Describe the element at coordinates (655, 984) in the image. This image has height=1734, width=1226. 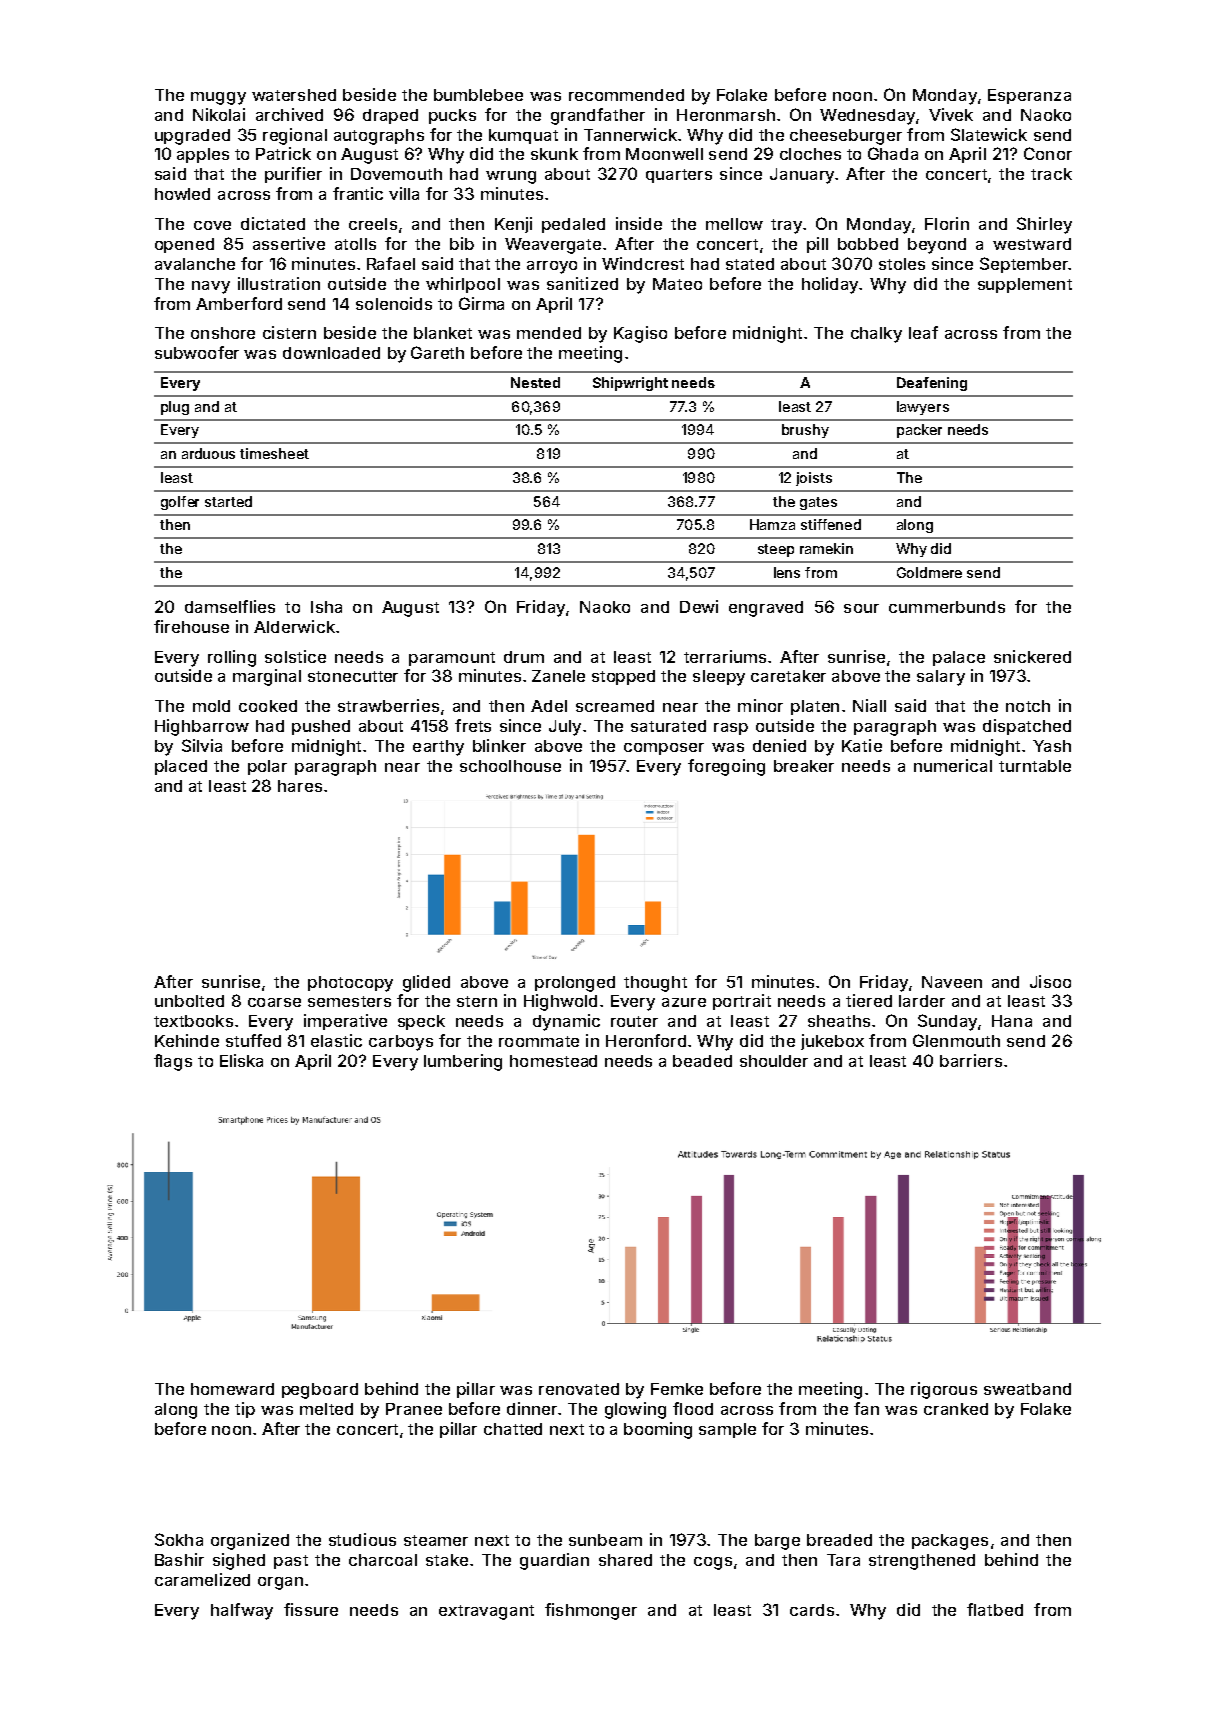
I see `thought` at that location.
